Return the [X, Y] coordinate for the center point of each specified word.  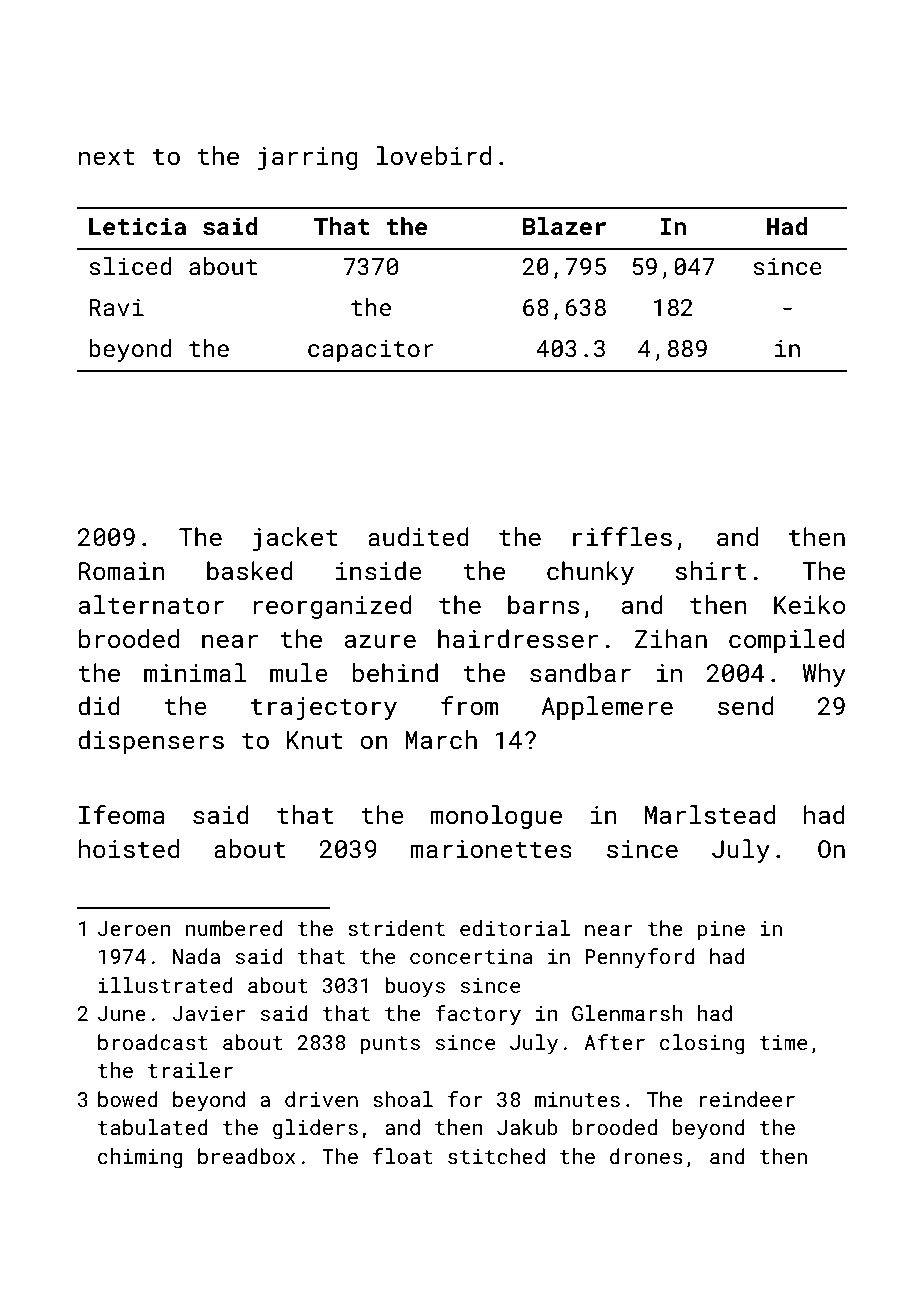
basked [250, 570]
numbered [234, 928]
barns [543, 604]
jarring [308, 159]
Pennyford [640, 958]
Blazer [564, 226]
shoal [403, 1099]
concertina [471, 956]
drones [646, 1156]
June [121, 1013]
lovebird [433, 155]
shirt [710, 570]
